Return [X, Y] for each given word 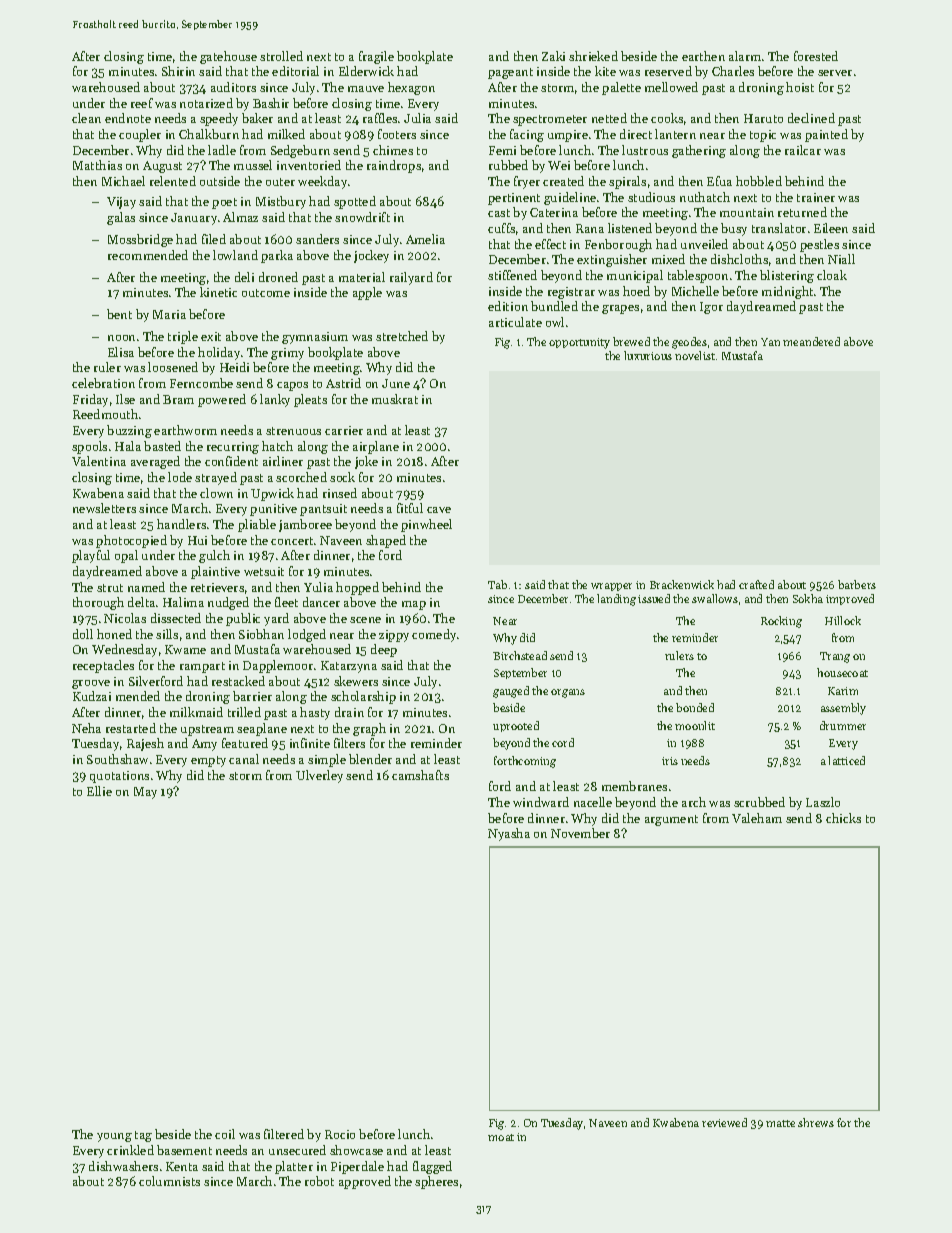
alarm [745, 56]
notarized [206, 103]
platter [294, 1167]
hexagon [411, 88]
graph [369, 729]
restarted [131, 728]
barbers [857, 584]
